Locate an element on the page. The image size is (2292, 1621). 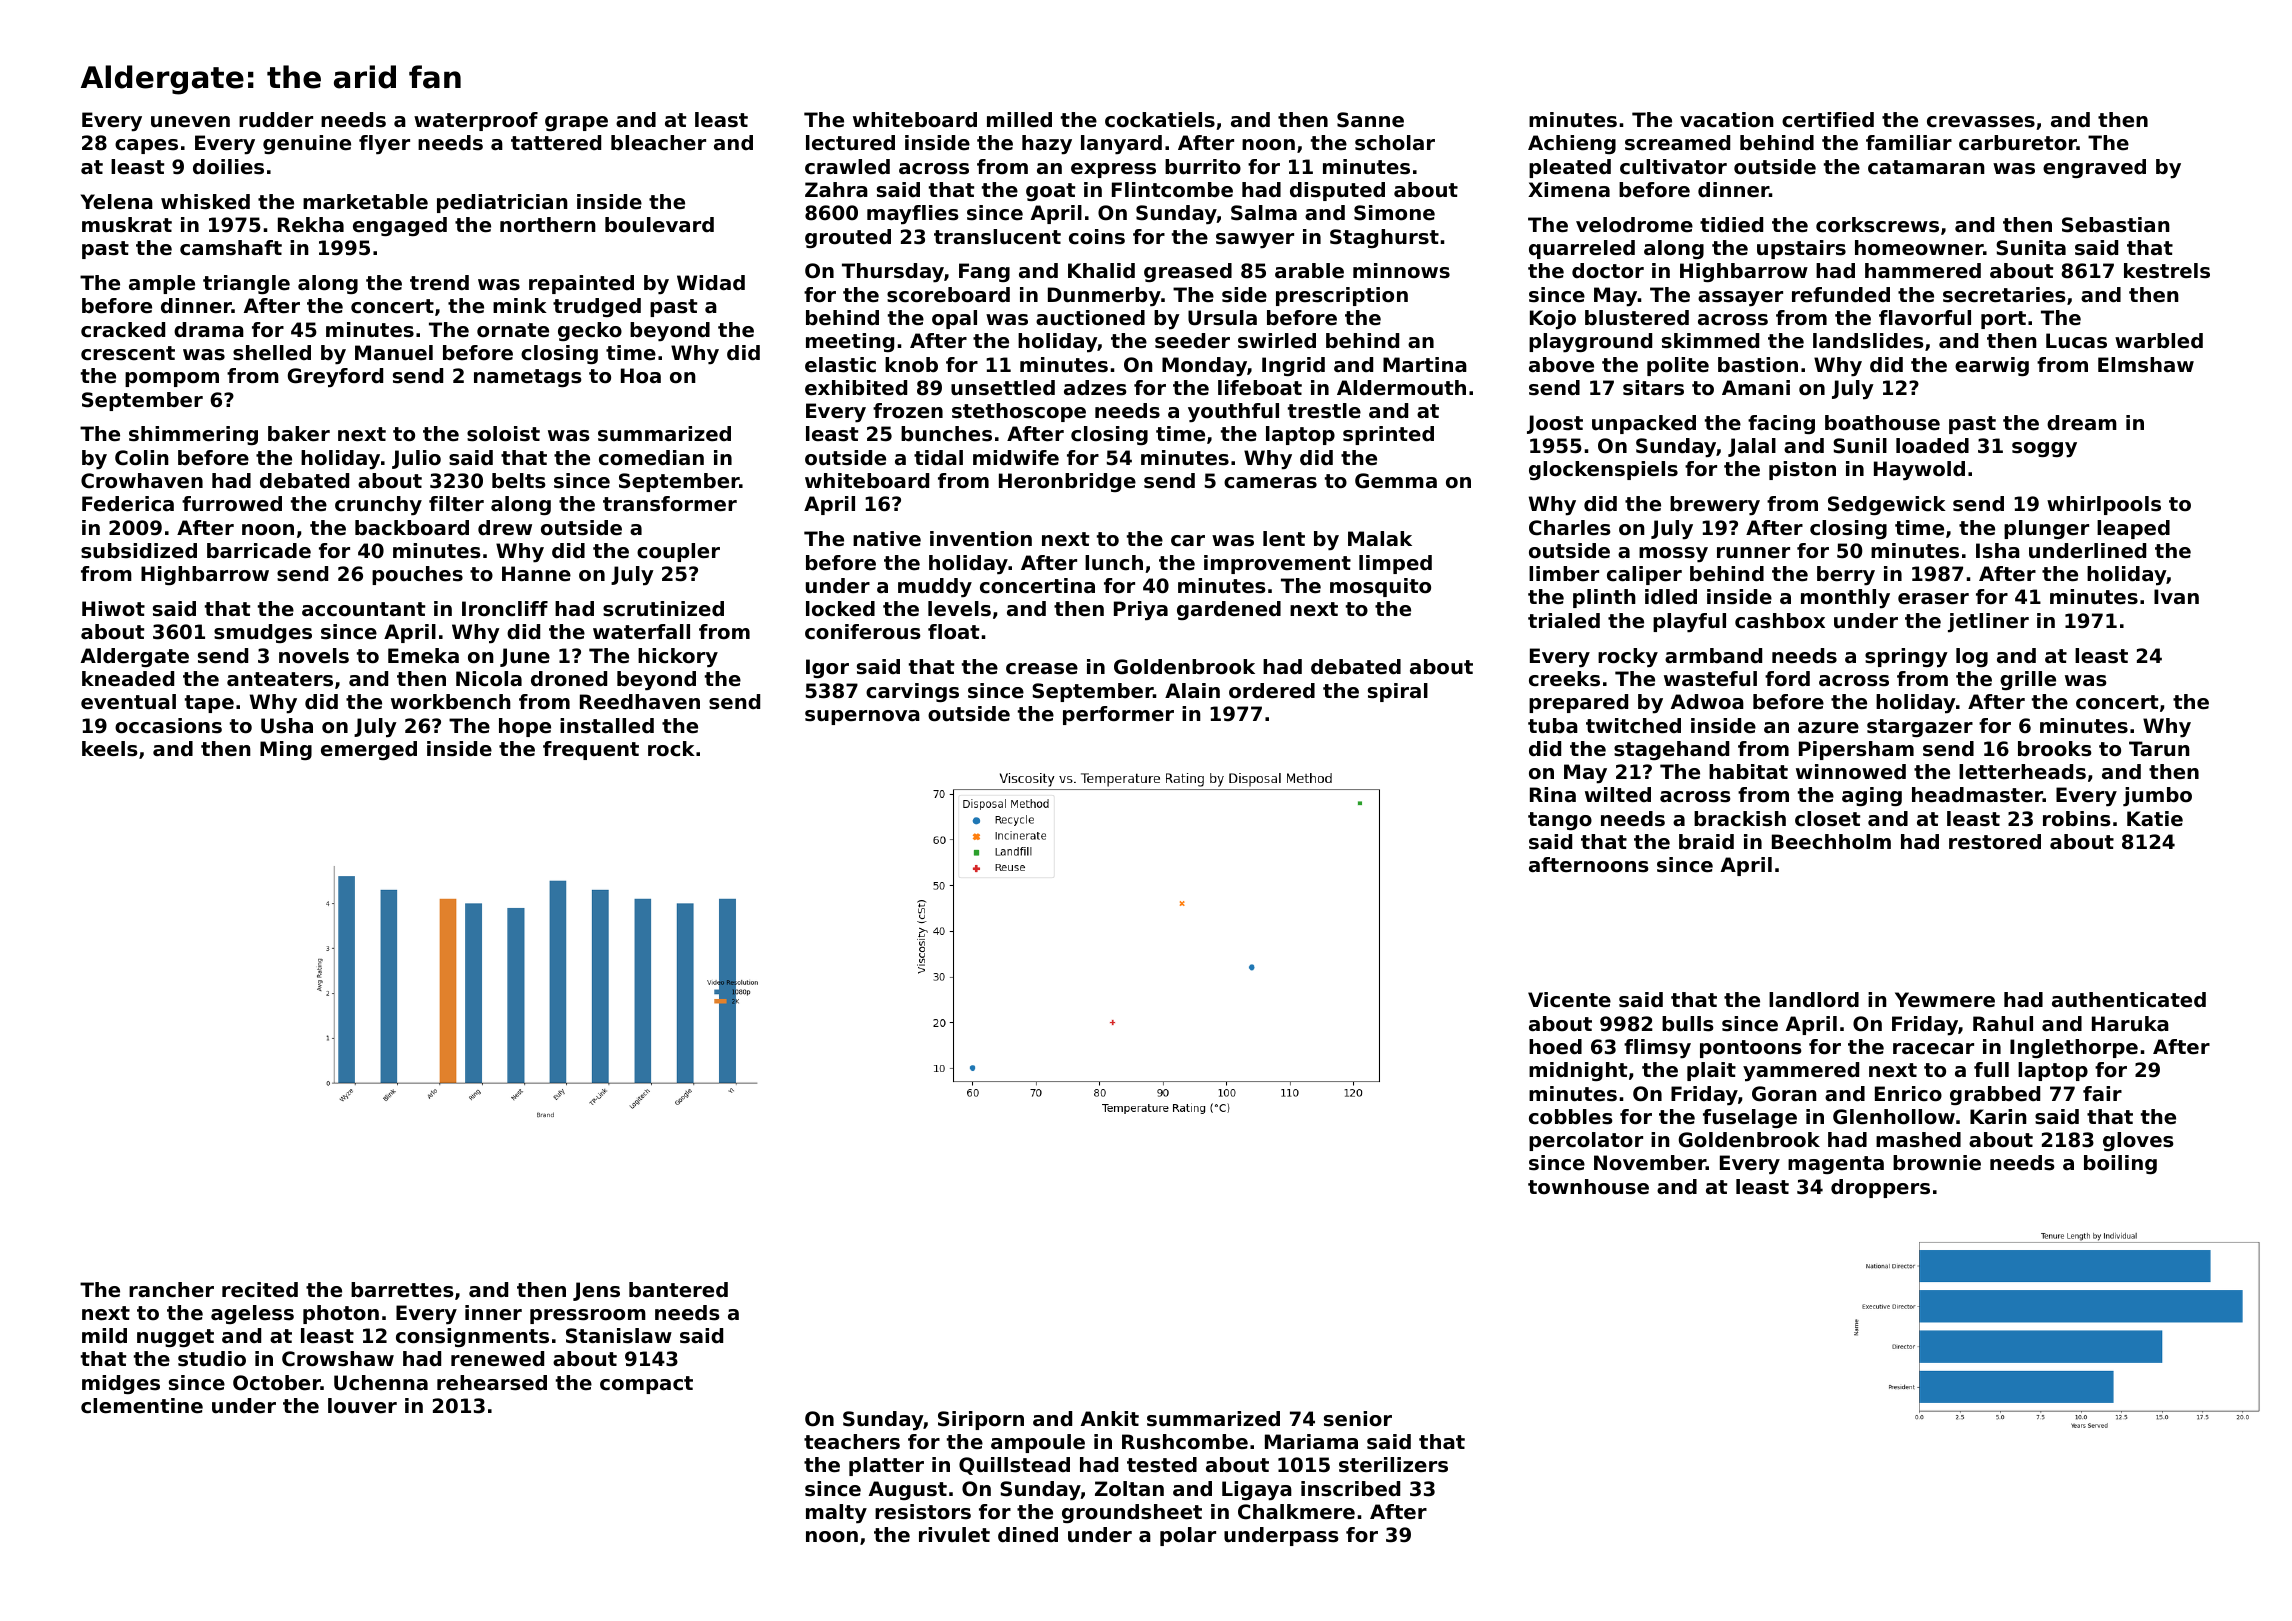
Crowhaven is located at coordinates (142, 481).
